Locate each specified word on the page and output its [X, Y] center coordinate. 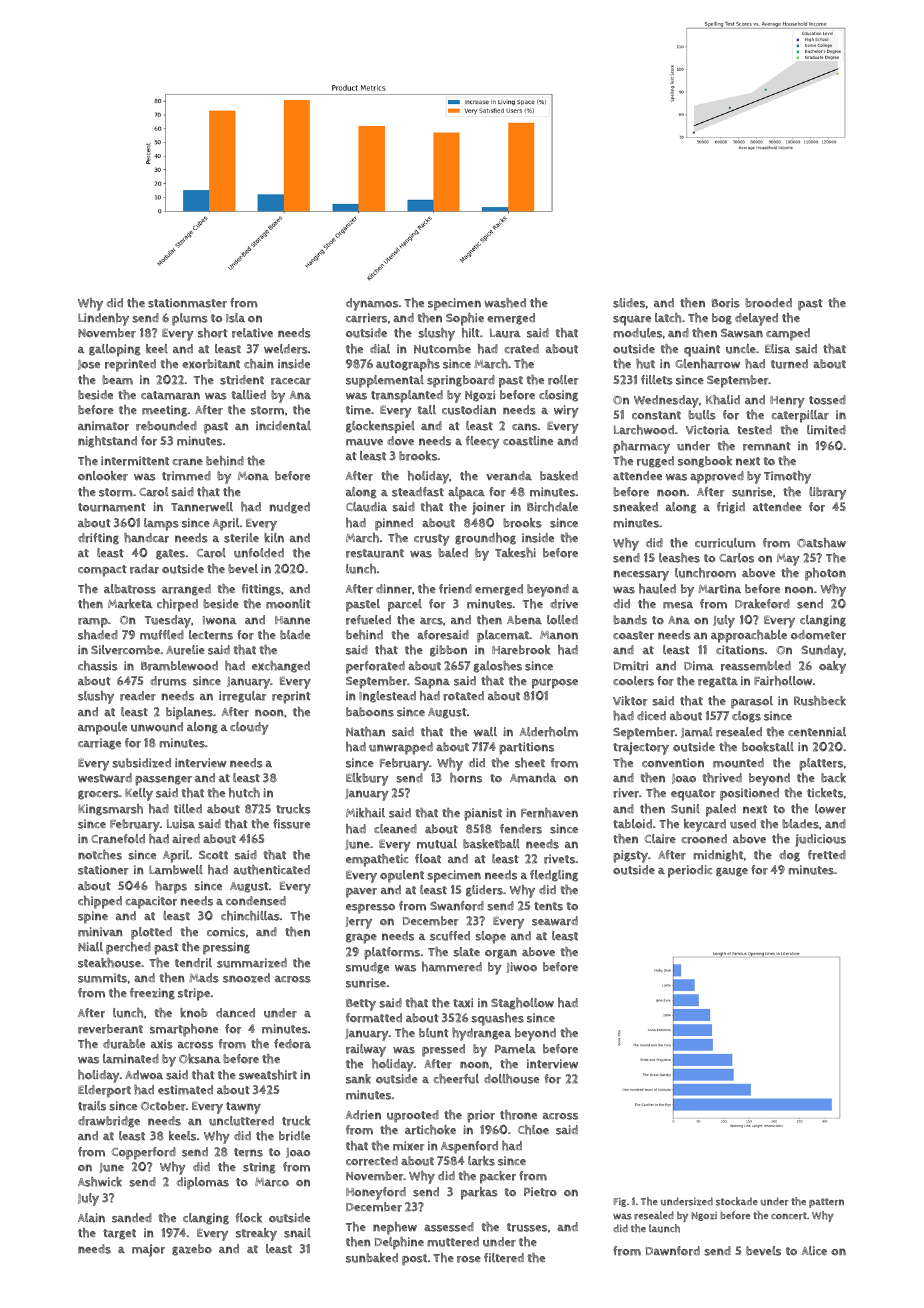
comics [226, 932]
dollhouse [511, 1079]
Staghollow [522, 1004]
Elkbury [367, 779]
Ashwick [100, 1182]
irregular [242, 697]
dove [400, 441]
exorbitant [211, 364]
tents [548, 906]
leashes [679, 558]
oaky [832, 667]
